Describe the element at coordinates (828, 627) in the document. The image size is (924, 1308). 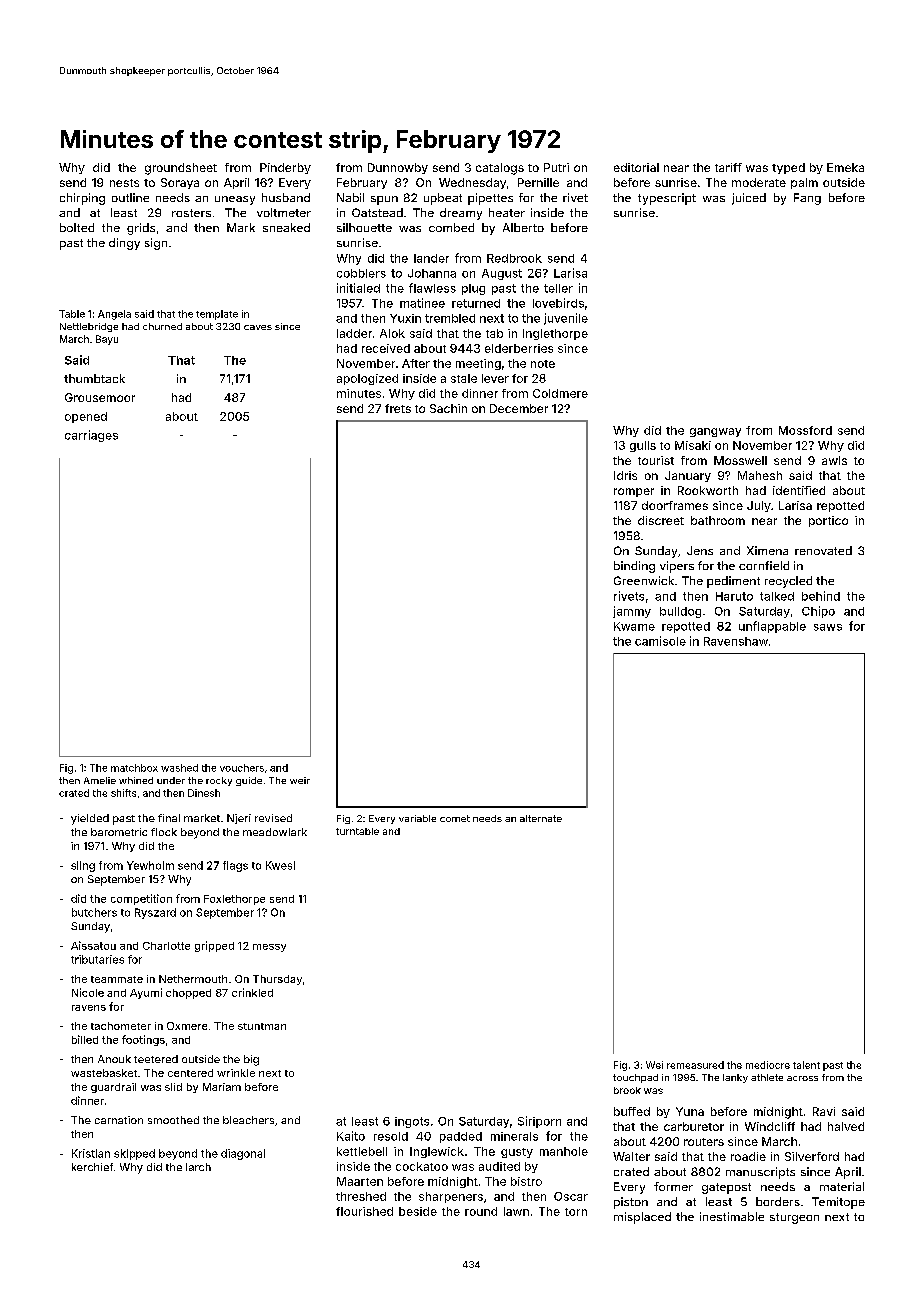
I see `saws` at that location.
